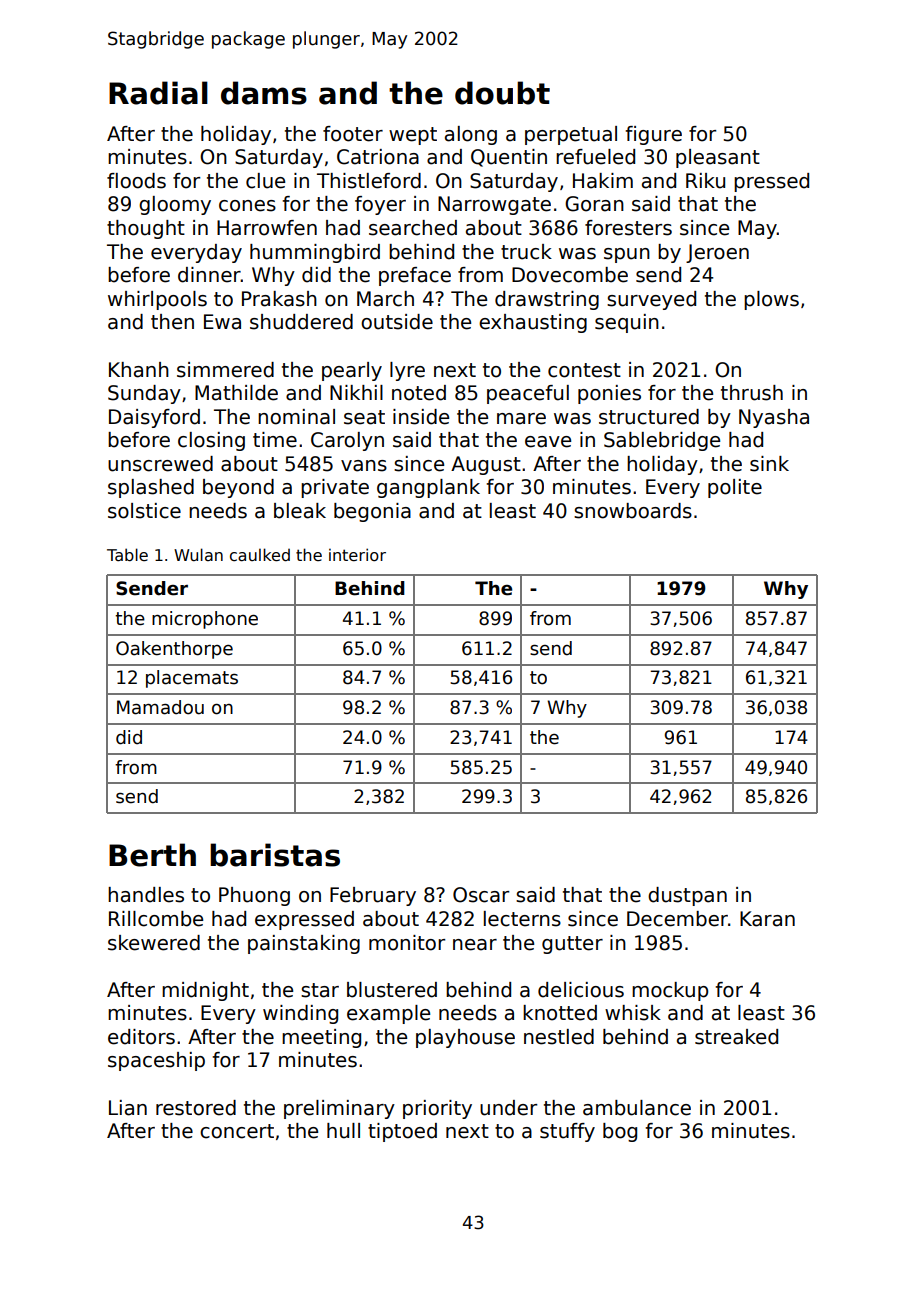  What do you see at coordinates (620, 1132) in the image?
I see `bog` at bounding box center [620, 1132].
